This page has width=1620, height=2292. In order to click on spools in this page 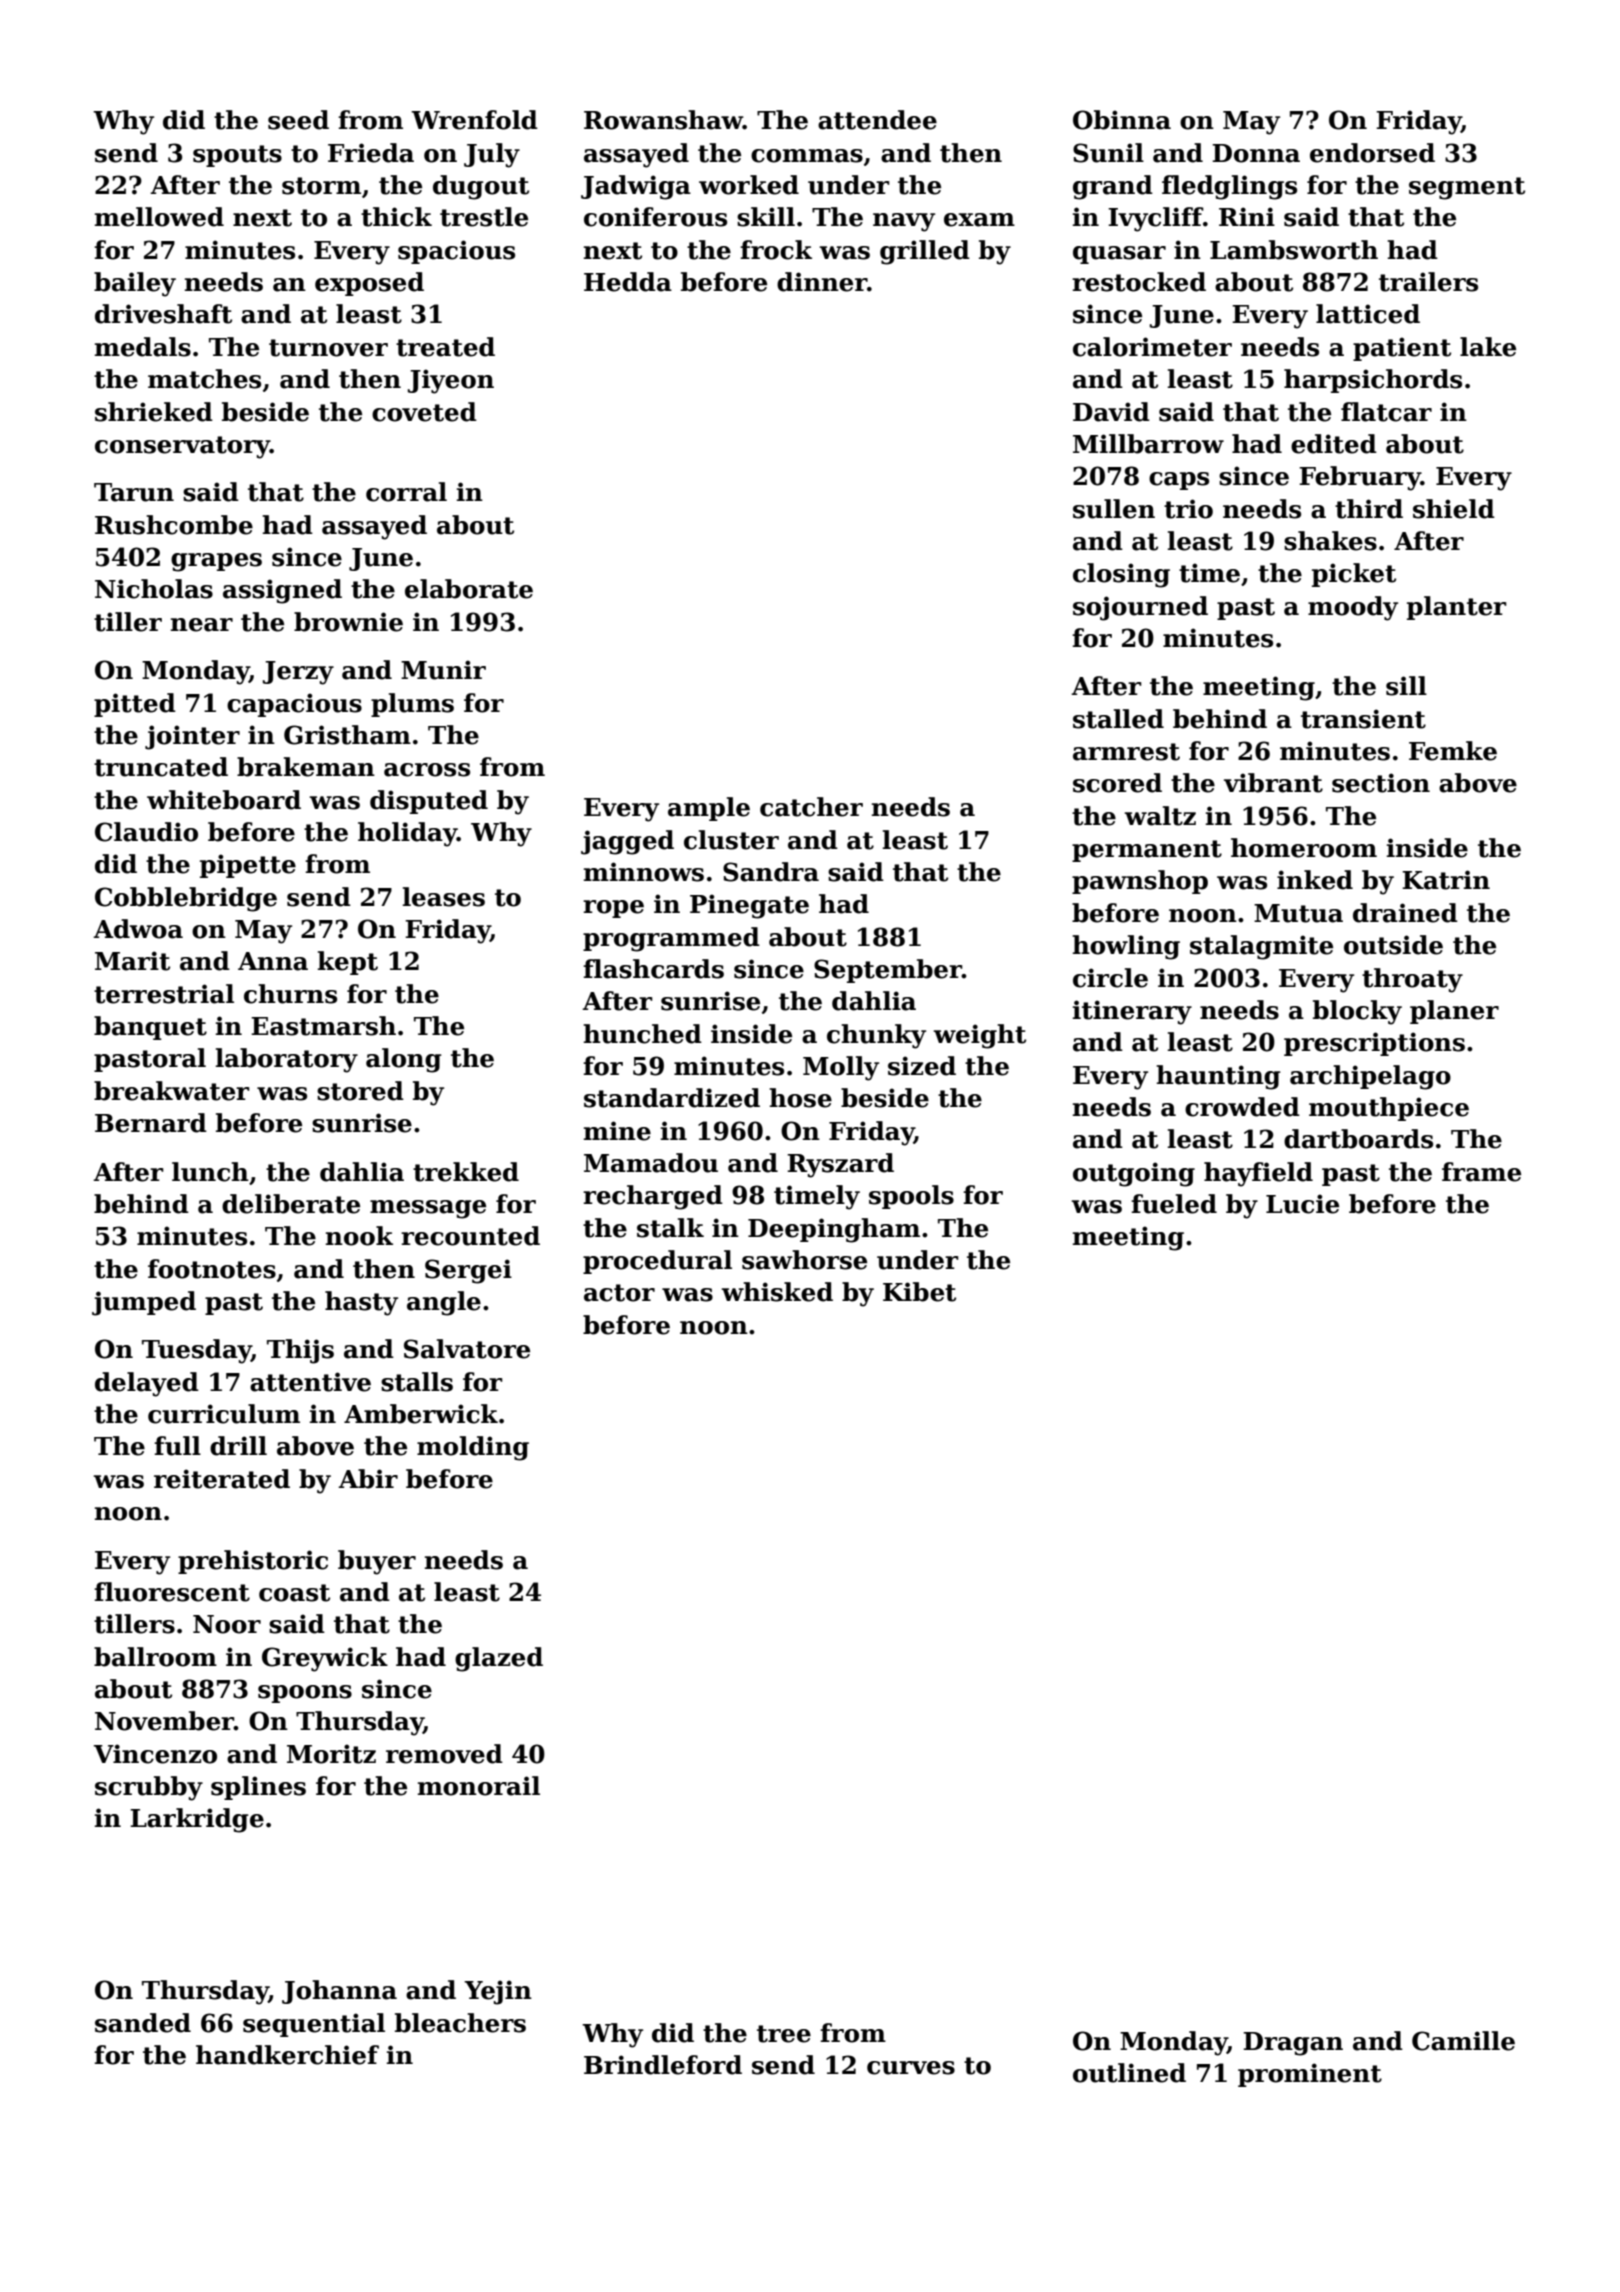, I will do `click(911, 1197)`.
